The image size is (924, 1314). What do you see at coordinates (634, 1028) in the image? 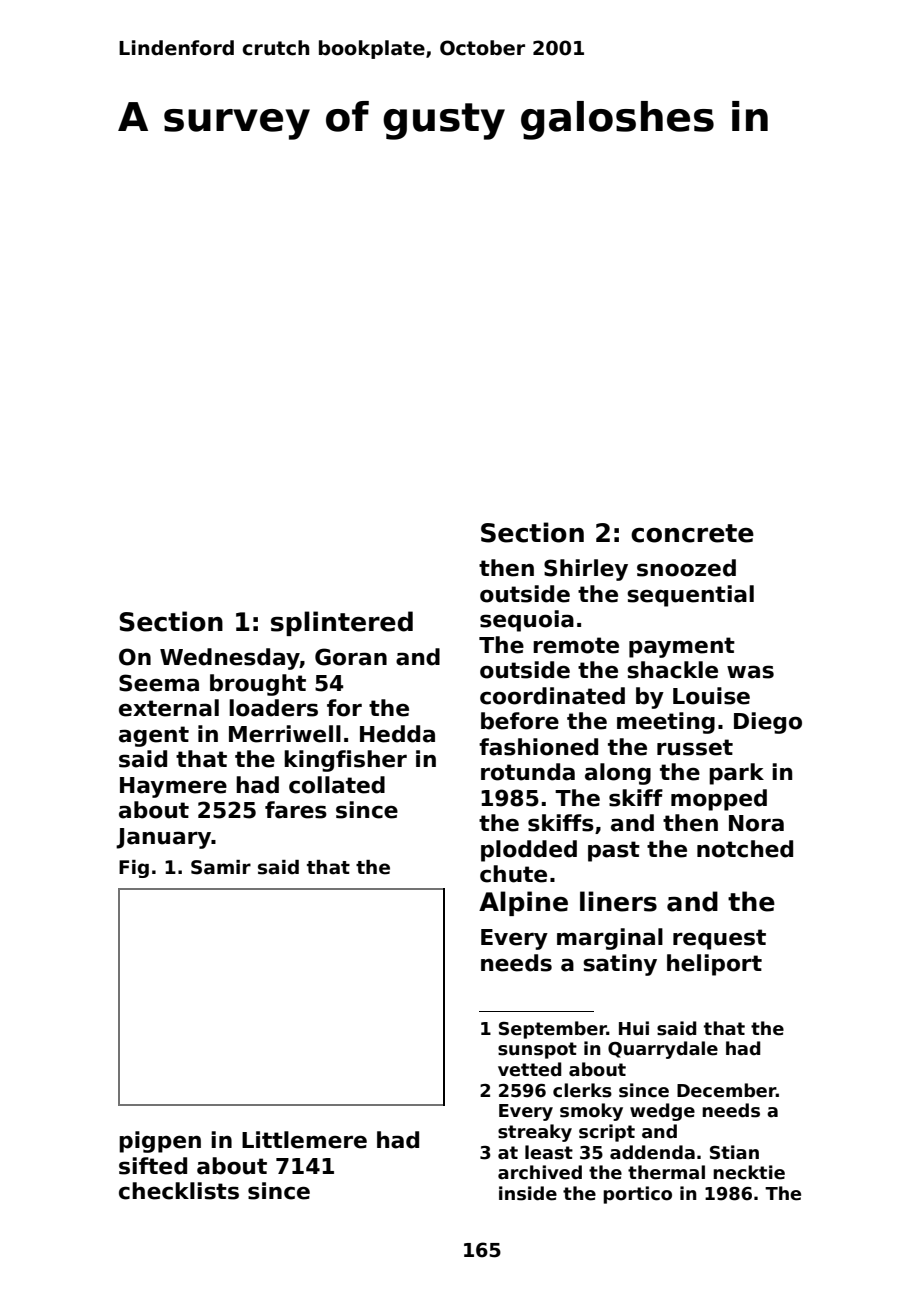
I see `Hui` at bounding box center [634, 1028].
